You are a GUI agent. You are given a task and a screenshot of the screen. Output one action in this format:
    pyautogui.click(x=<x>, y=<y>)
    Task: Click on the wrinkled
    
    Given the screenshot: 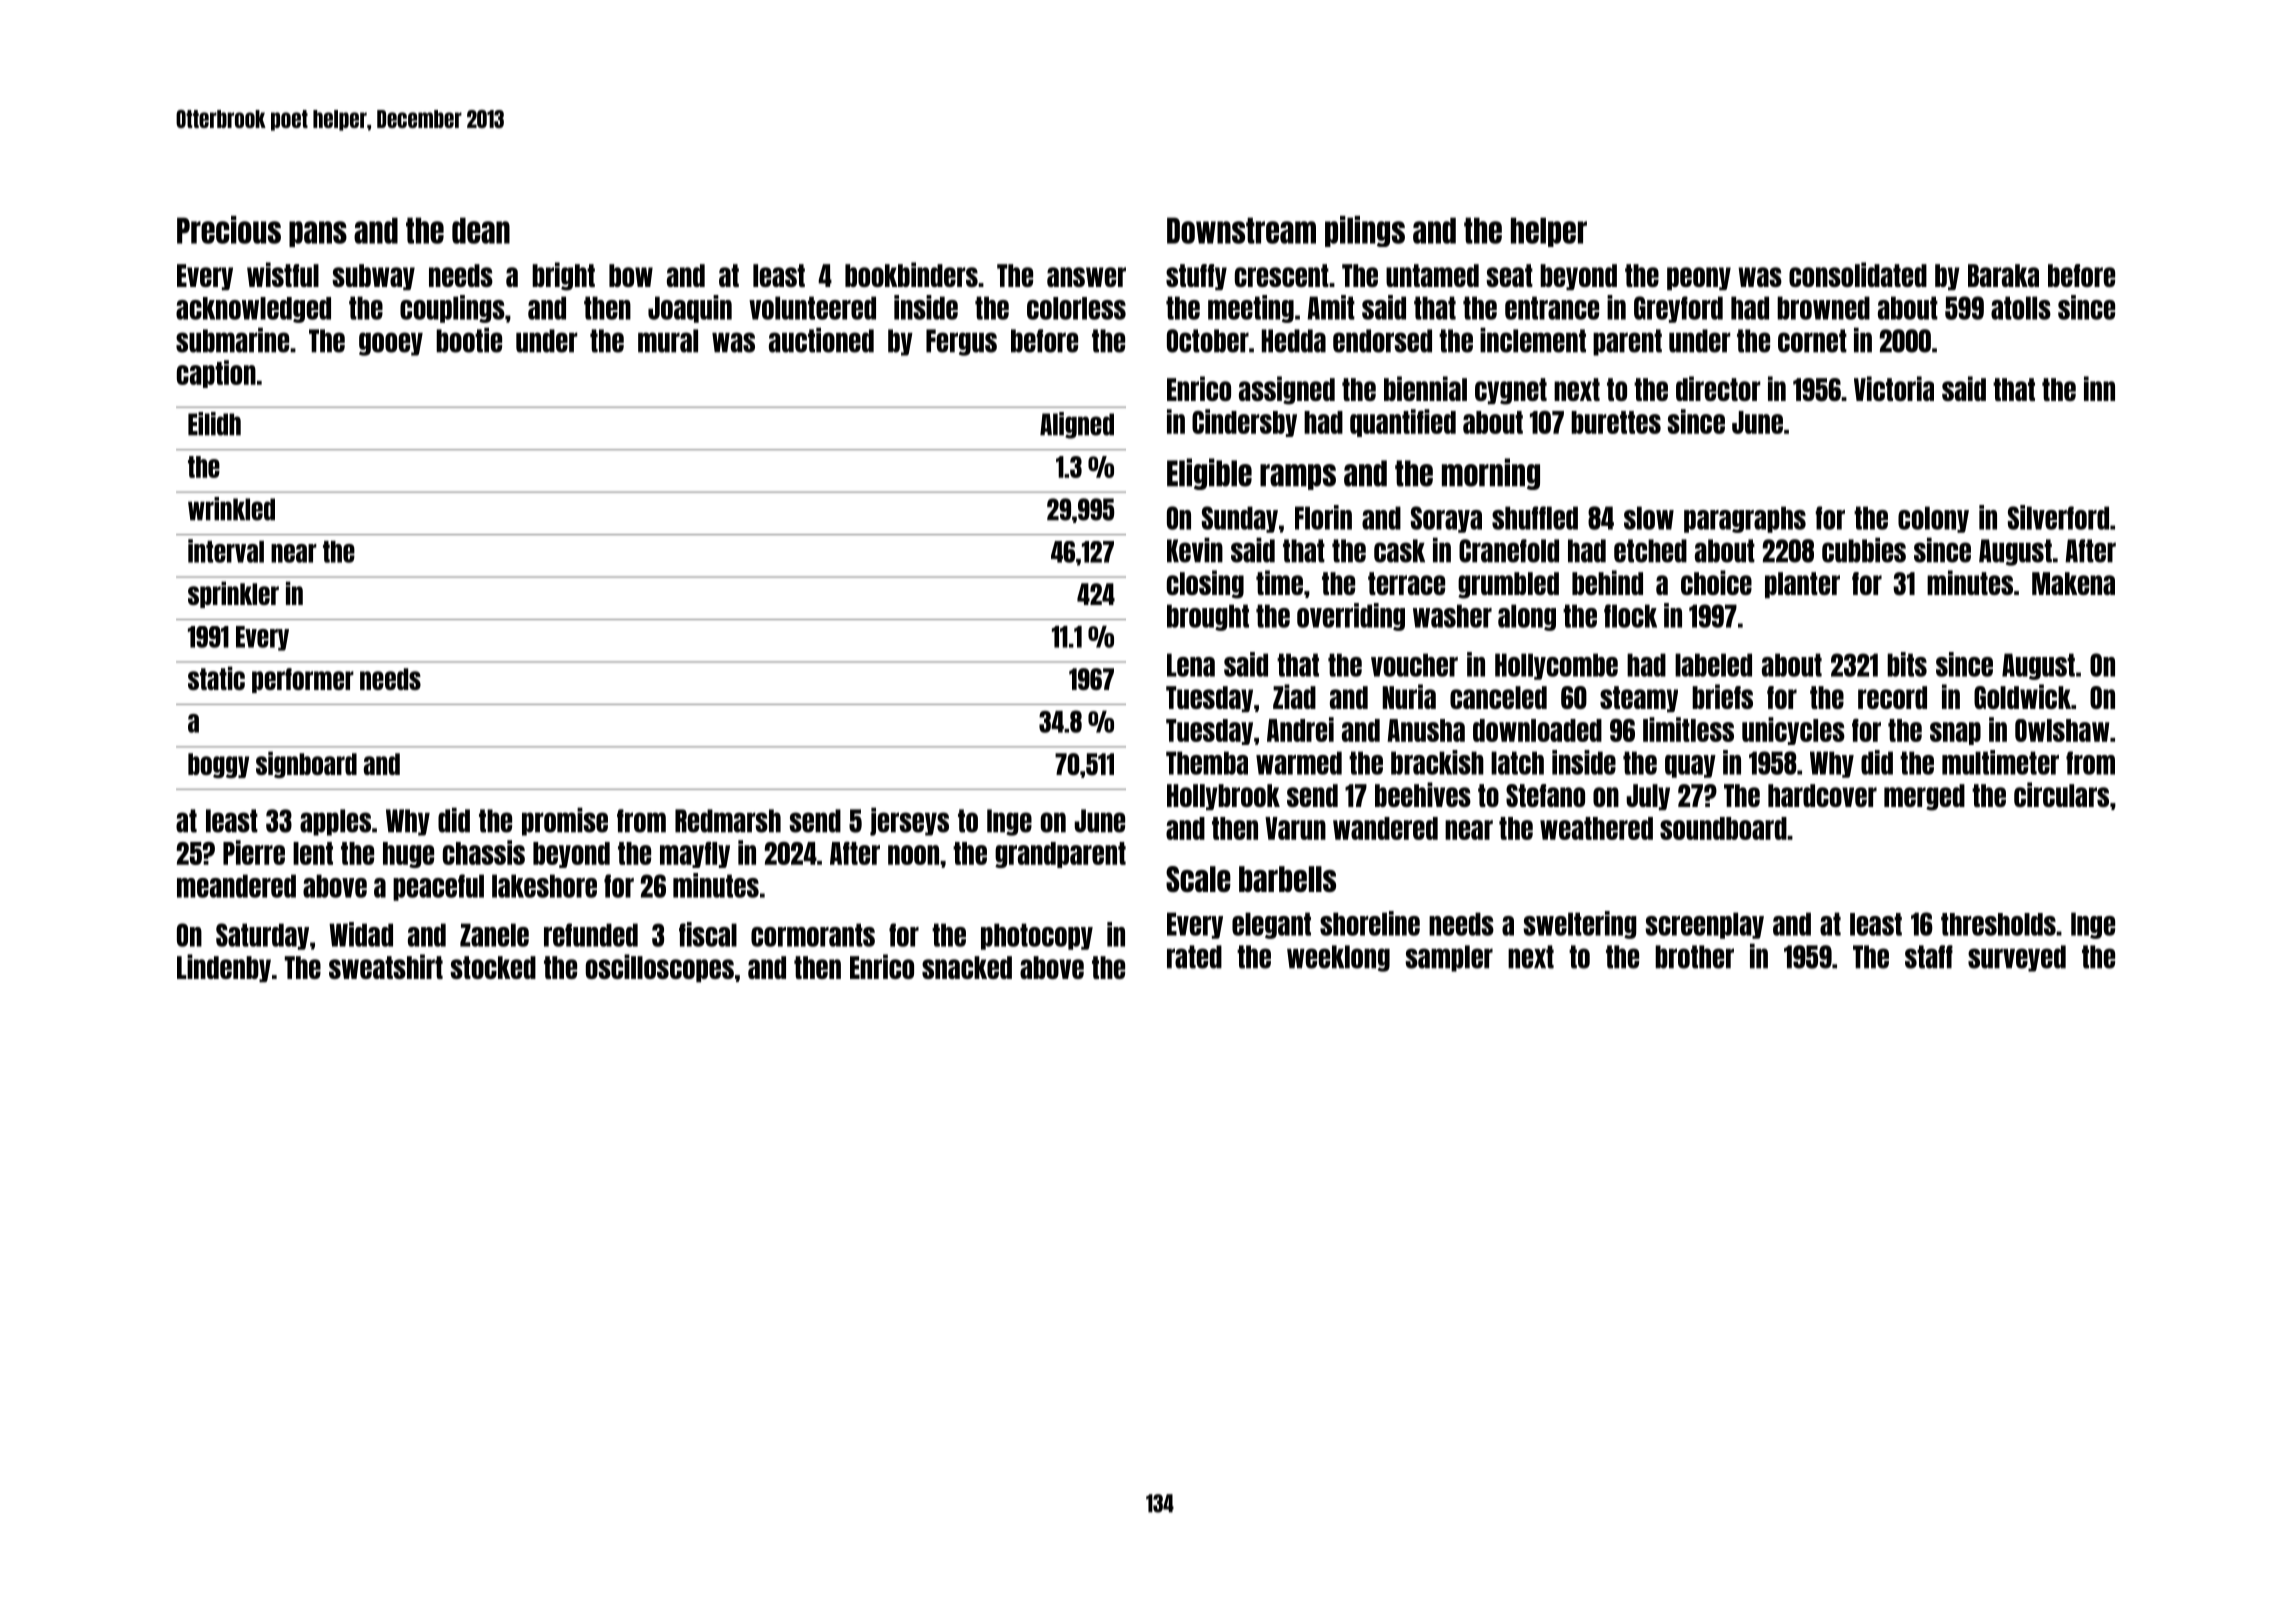 What is the action you would take?
    pyautogui.click(x=231, y=509)
